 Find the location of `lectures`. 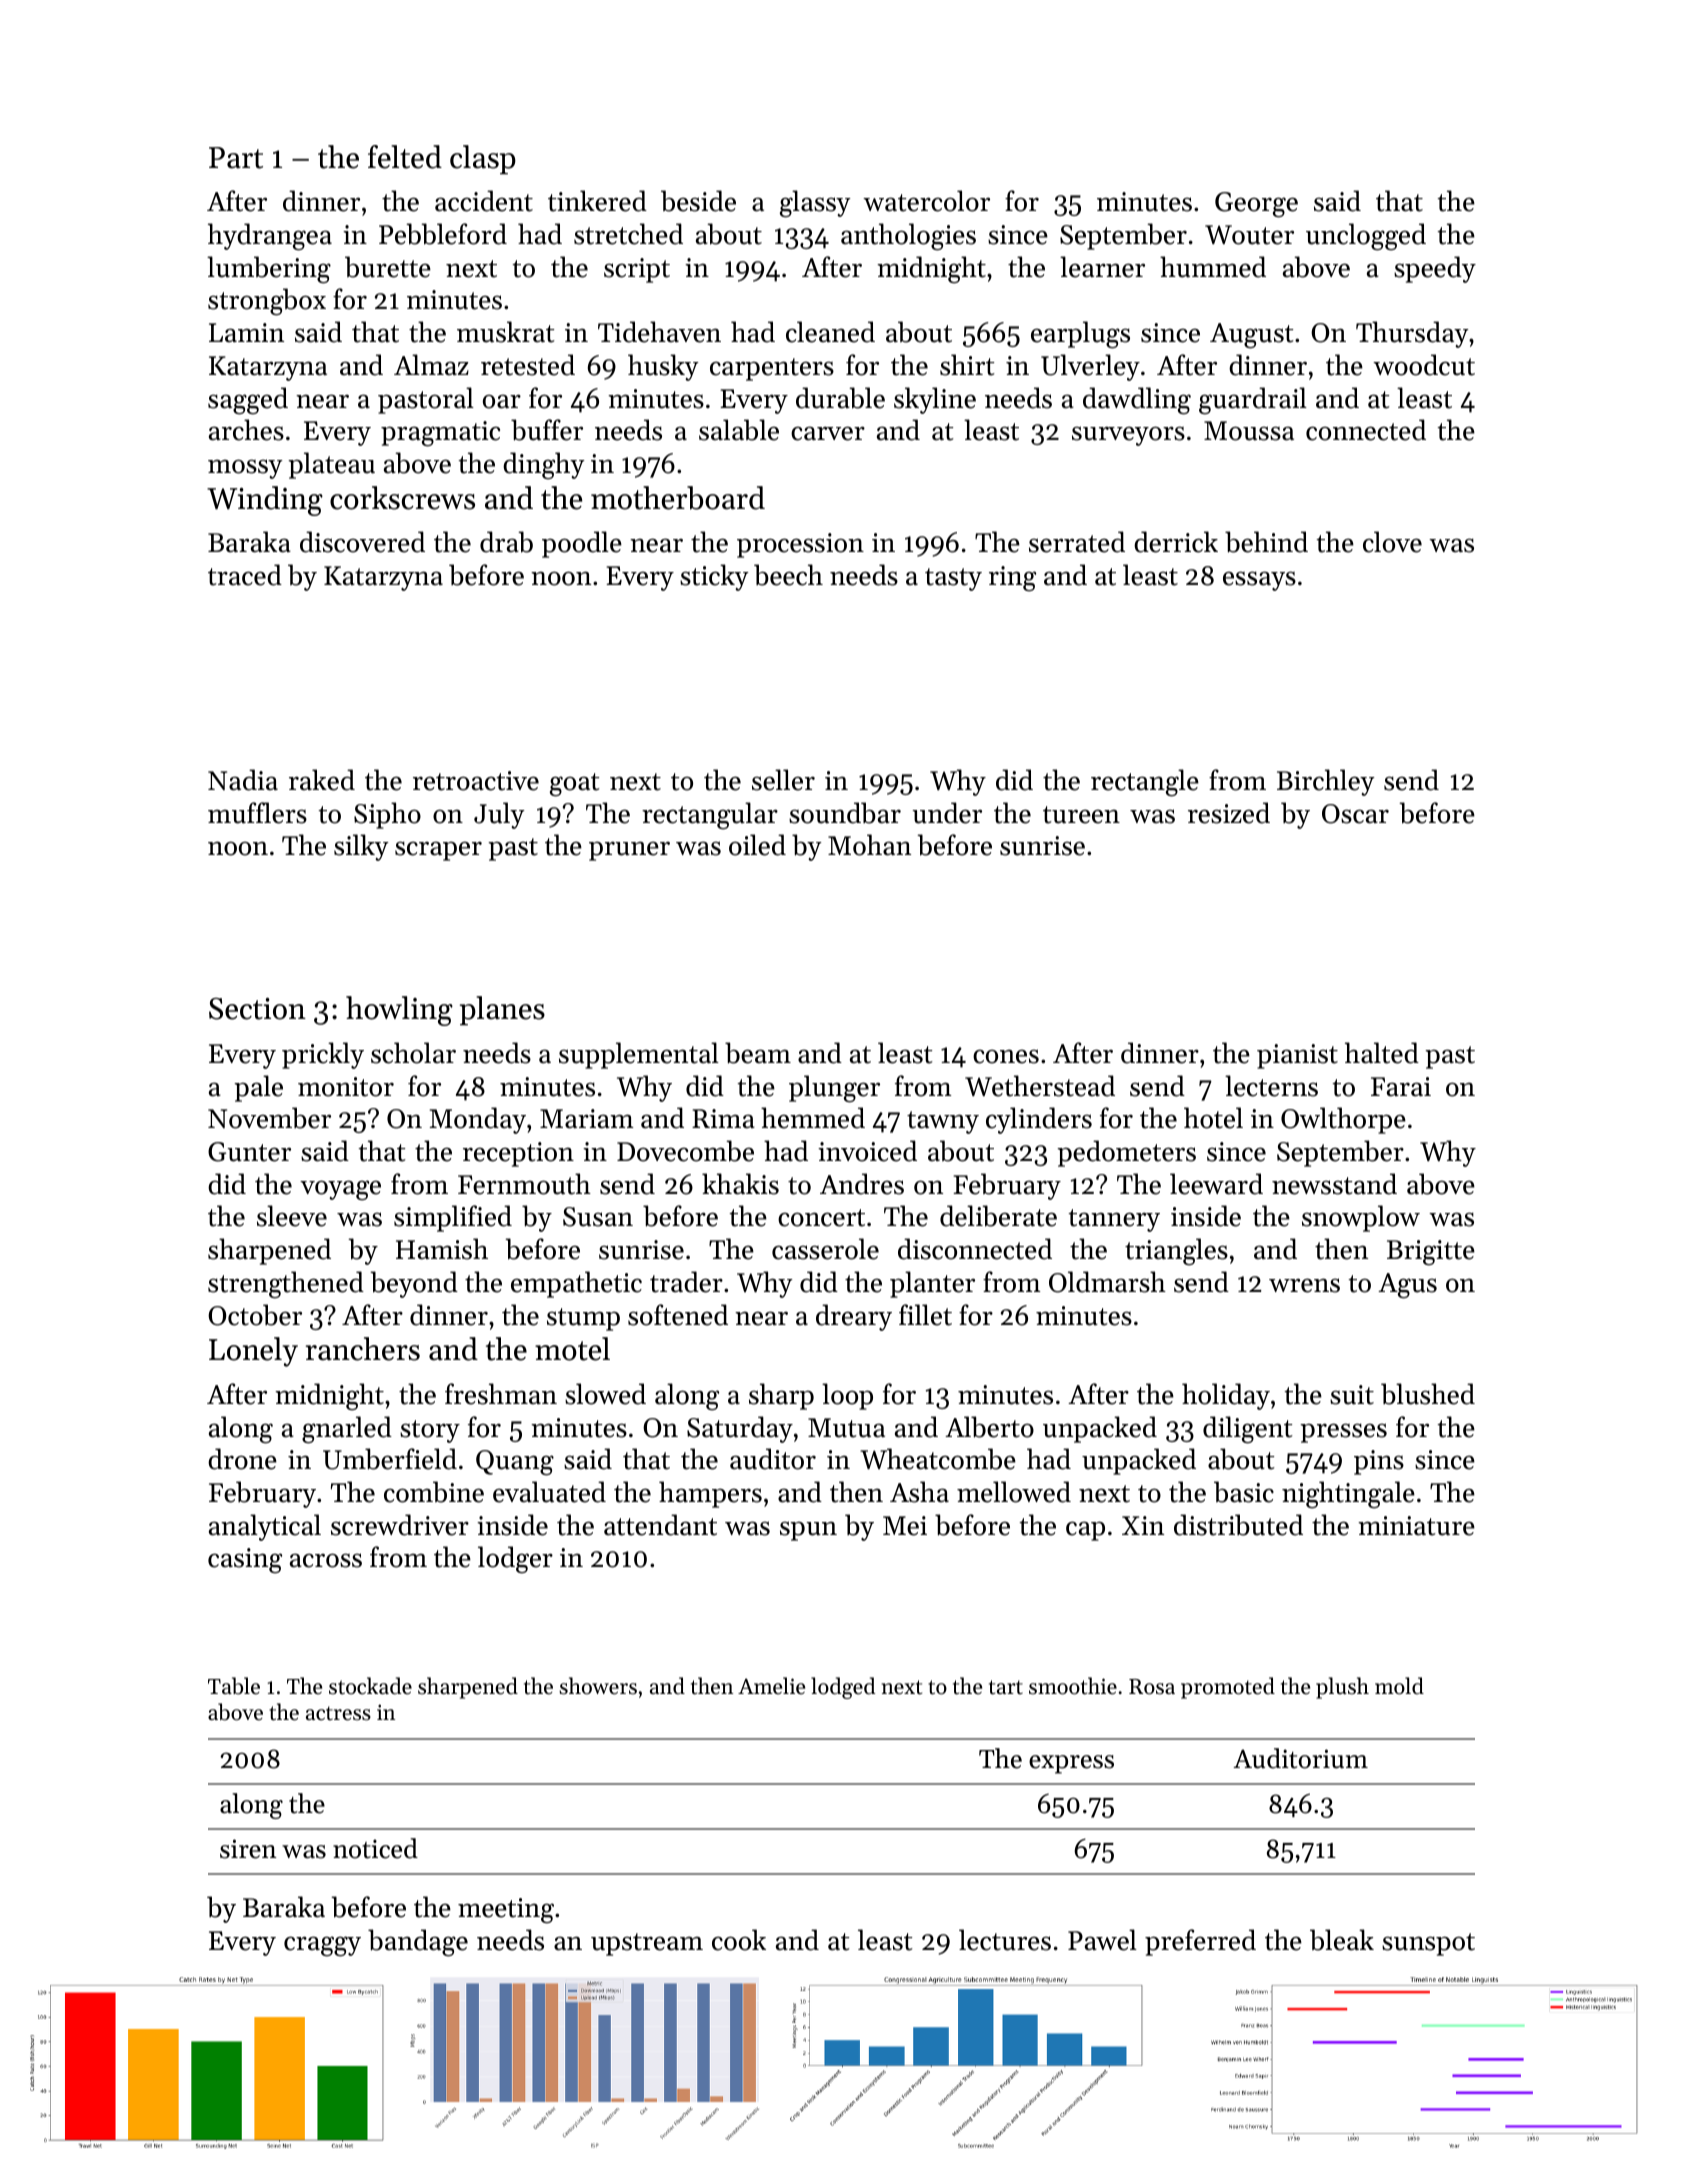

lectures is located at coordinates (1005, 1940).
